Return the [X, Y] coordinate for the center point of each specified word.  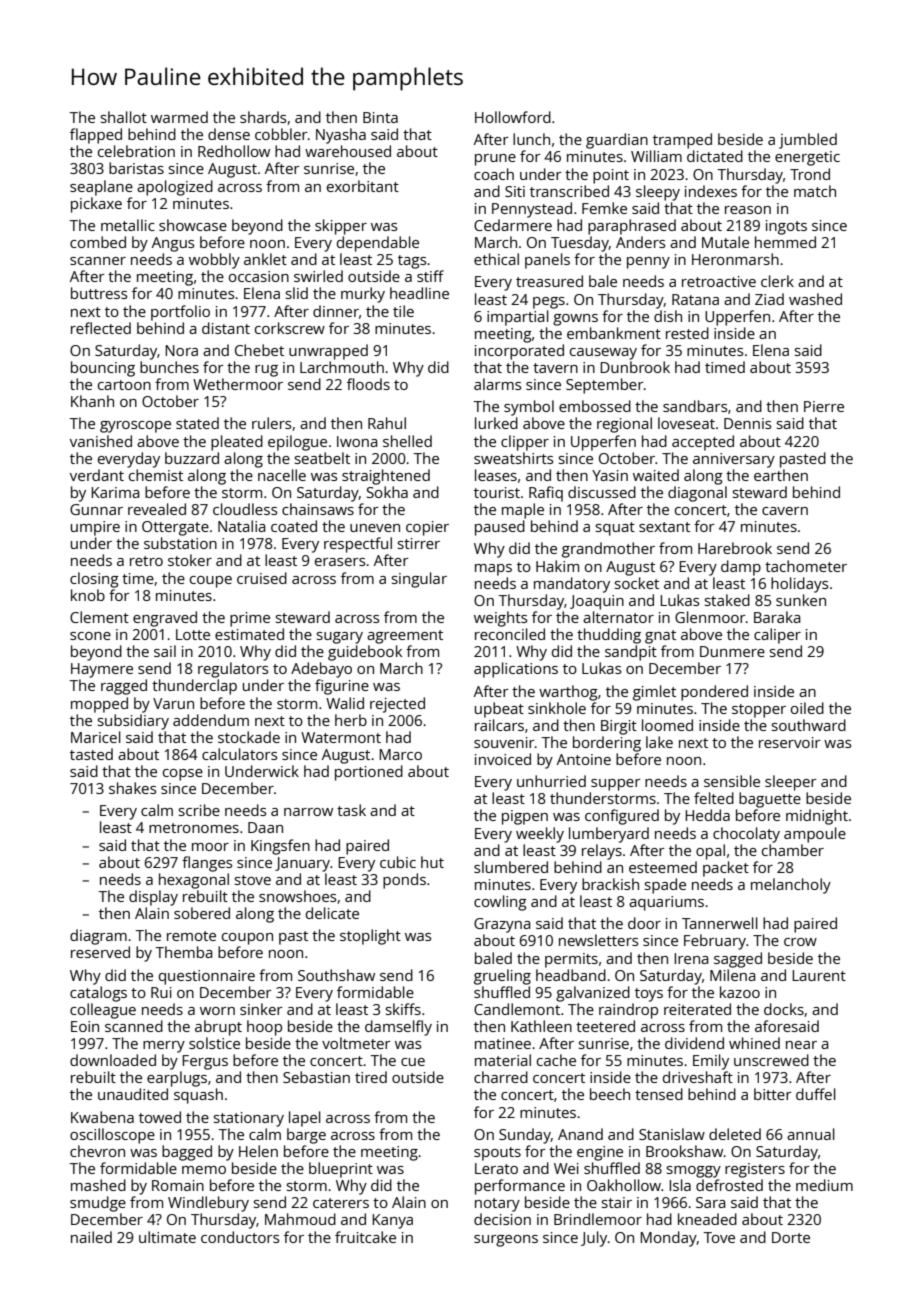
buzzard [192, 458]
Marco [400, 754]
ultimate [167, 1237]
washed [815, 299]
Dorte [791, 1237]
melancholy [791, 886]
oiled [807, 708]
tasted [91, 754]
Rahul [387, 423]
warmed [179, 117]
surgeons [506, 1241]
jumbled [808, 141]
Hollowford [513, 117]
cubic [398, 862]
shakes [132, 788]
